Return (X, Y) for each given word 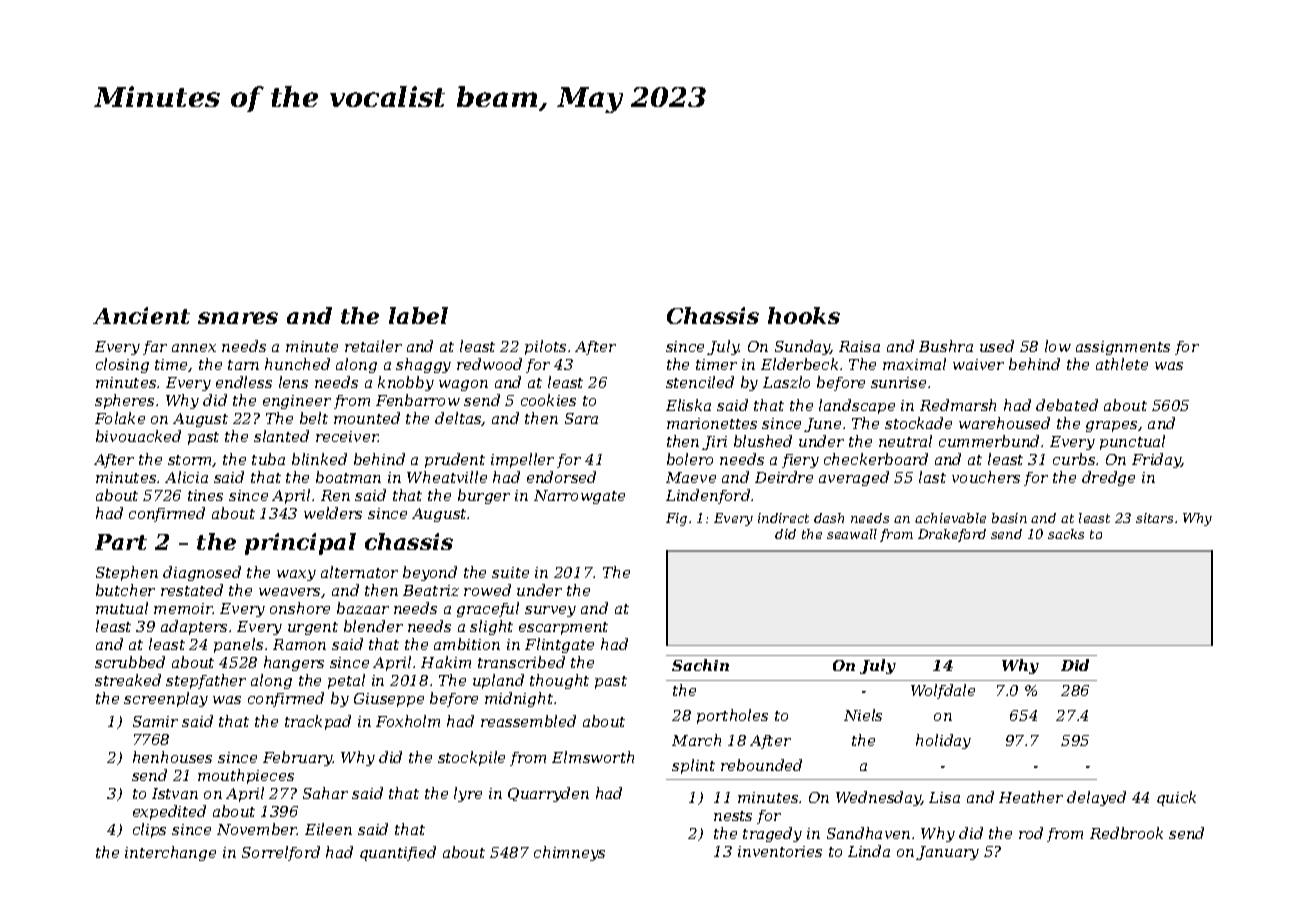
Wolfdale (943, 691)
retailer (373, 346)
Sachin (700, 665)
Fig (676, 519)
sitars (1154, 518)
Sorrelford (281, 853)
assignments (1123, 348)
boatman (348, 477)
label (418, 315)
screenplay (166, 699)
